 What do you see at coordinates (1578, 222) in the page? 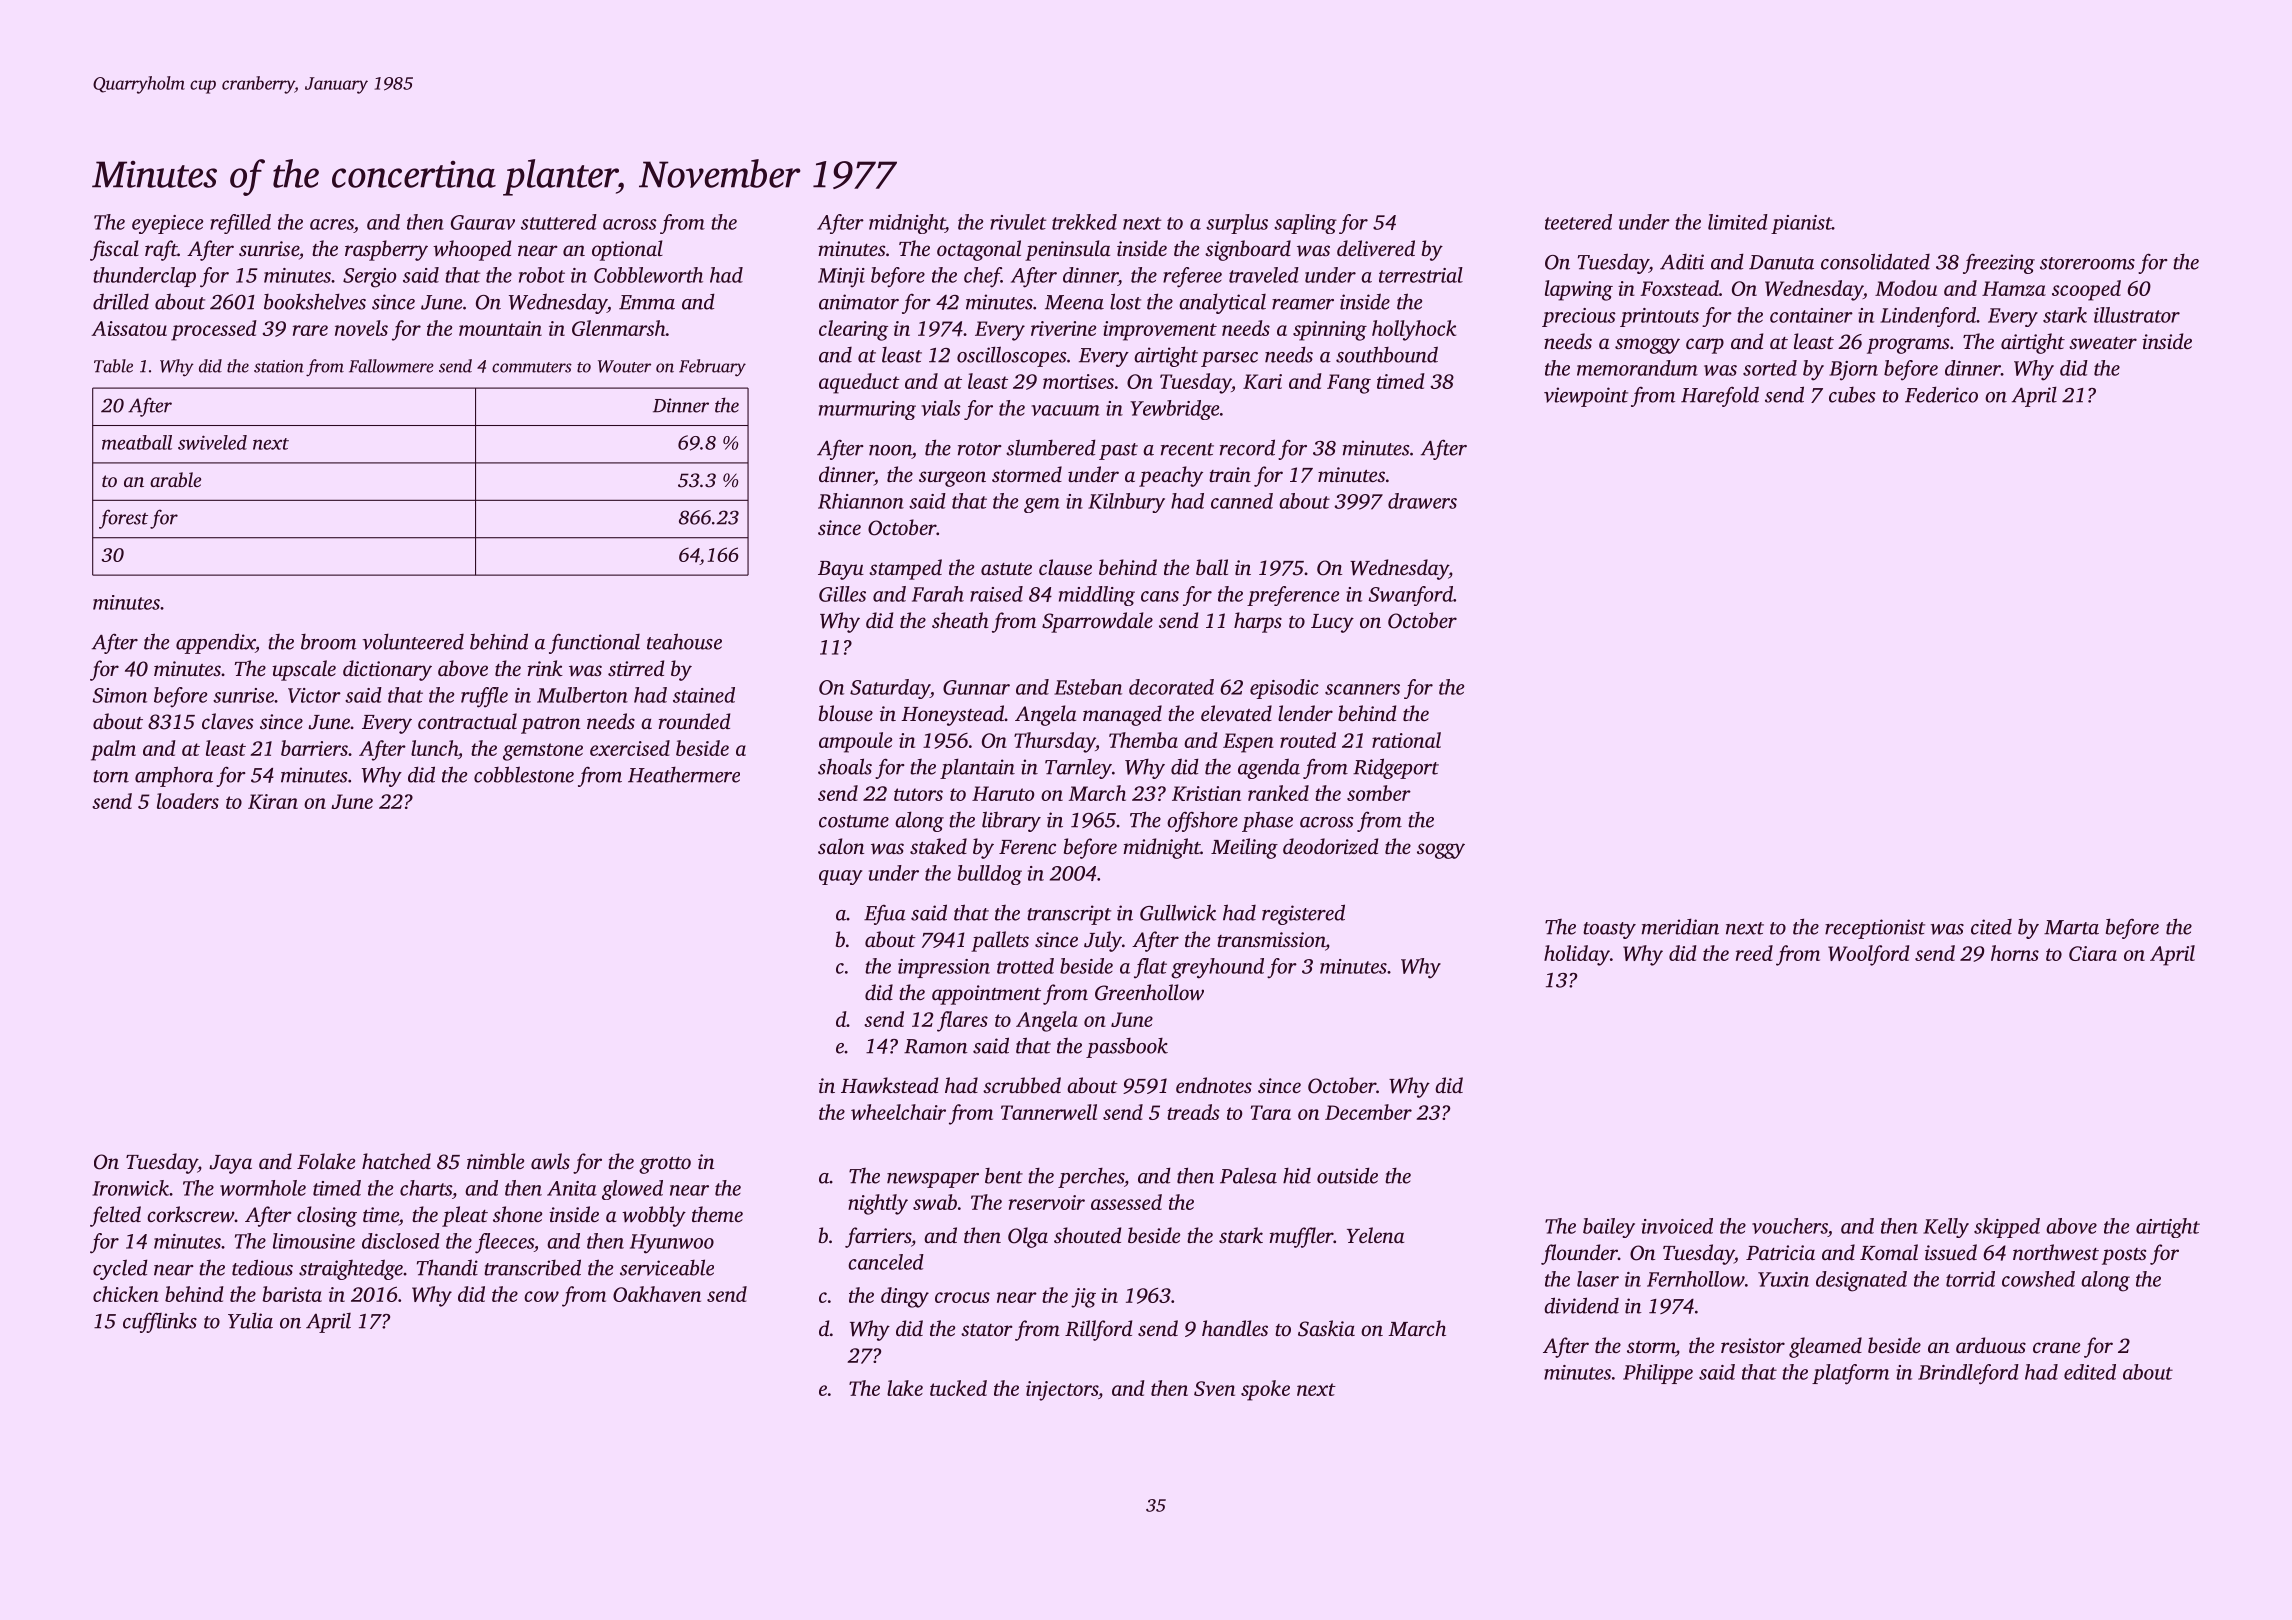
I see `teetered` at bounding box center [1578, 222].
